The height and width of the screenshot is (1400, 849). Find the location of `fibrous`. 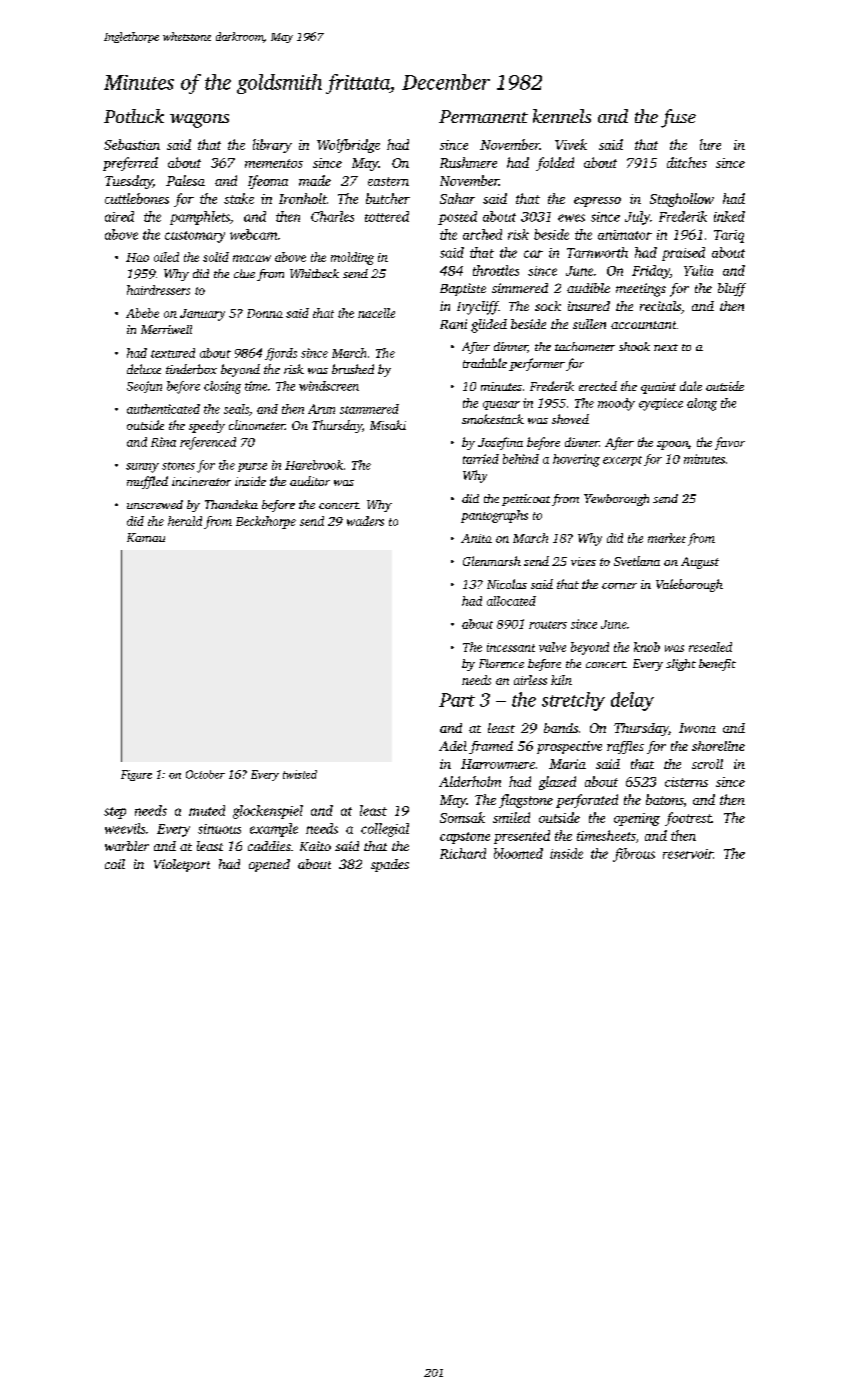

fibrous is located at coordinates (634, 855).
